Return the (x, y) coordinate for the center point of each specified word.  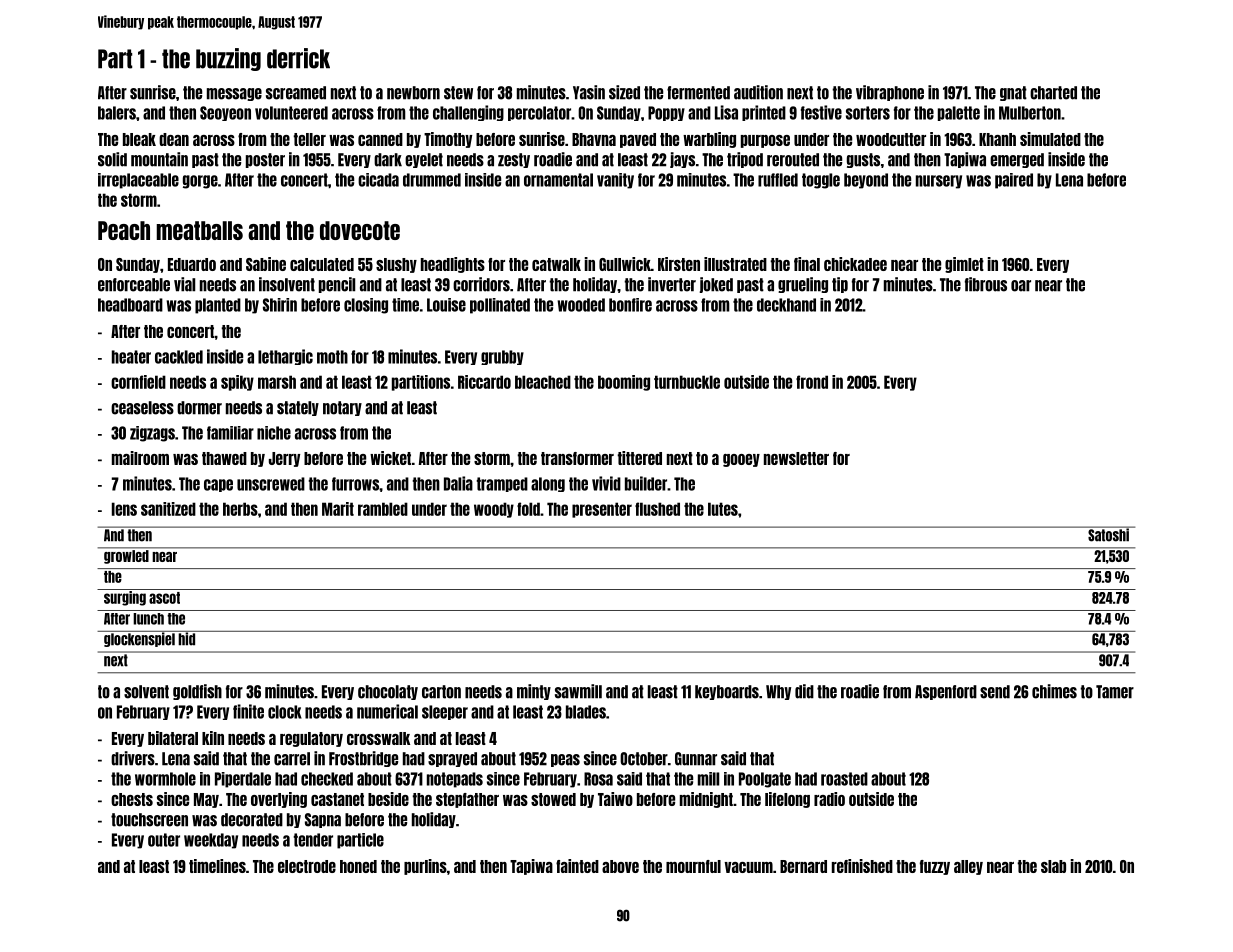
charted (1053, 93)
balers (117, 113)
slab (1053, 866)
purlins (425, 867)
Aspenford (946, 692)
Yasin (589, 92)
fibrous (986, 284)
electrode (307, 866)
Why (778, 692)
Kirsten (679, 264)
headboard (130, 305)
